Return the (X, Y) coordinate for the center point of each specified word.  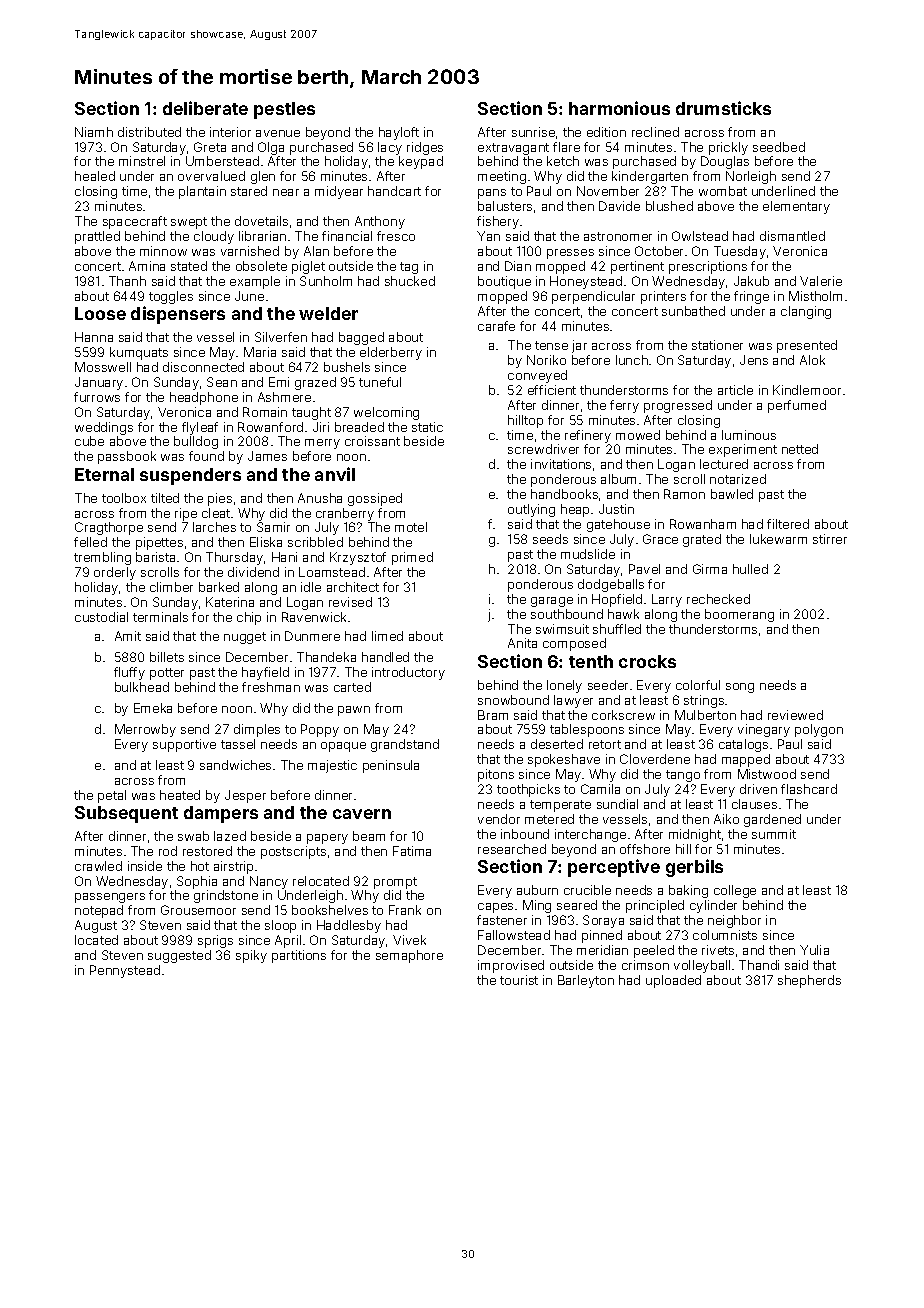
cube (89, 441)
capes (495, 908)
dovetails (261, 221)
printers (663, 297)
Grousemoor (198, 910)
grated (702, 540)
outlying (531, 510)
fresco (396, 236)
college (735, 891)
